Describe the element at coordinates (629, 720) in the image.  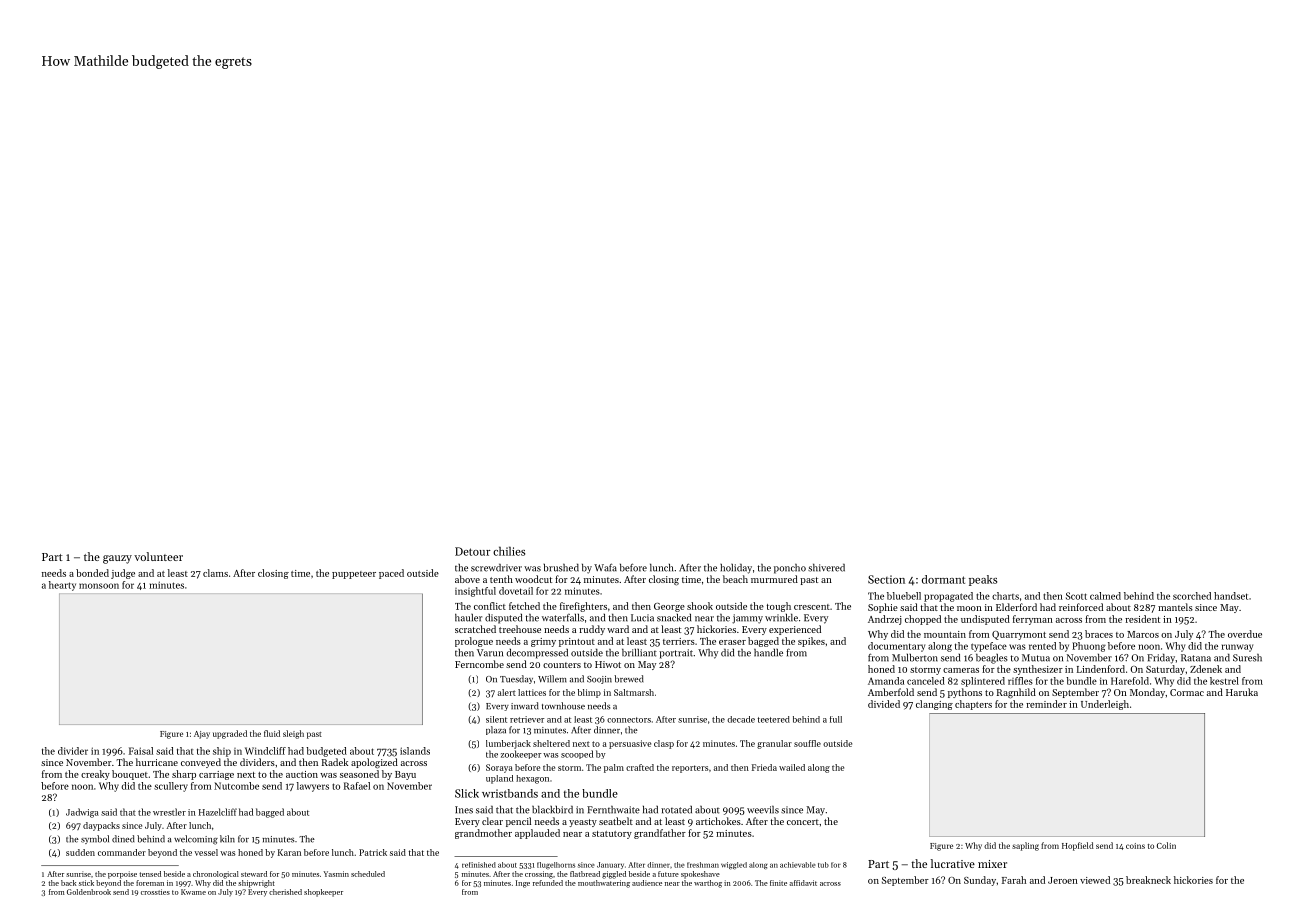
I see `connectors` at that location.
